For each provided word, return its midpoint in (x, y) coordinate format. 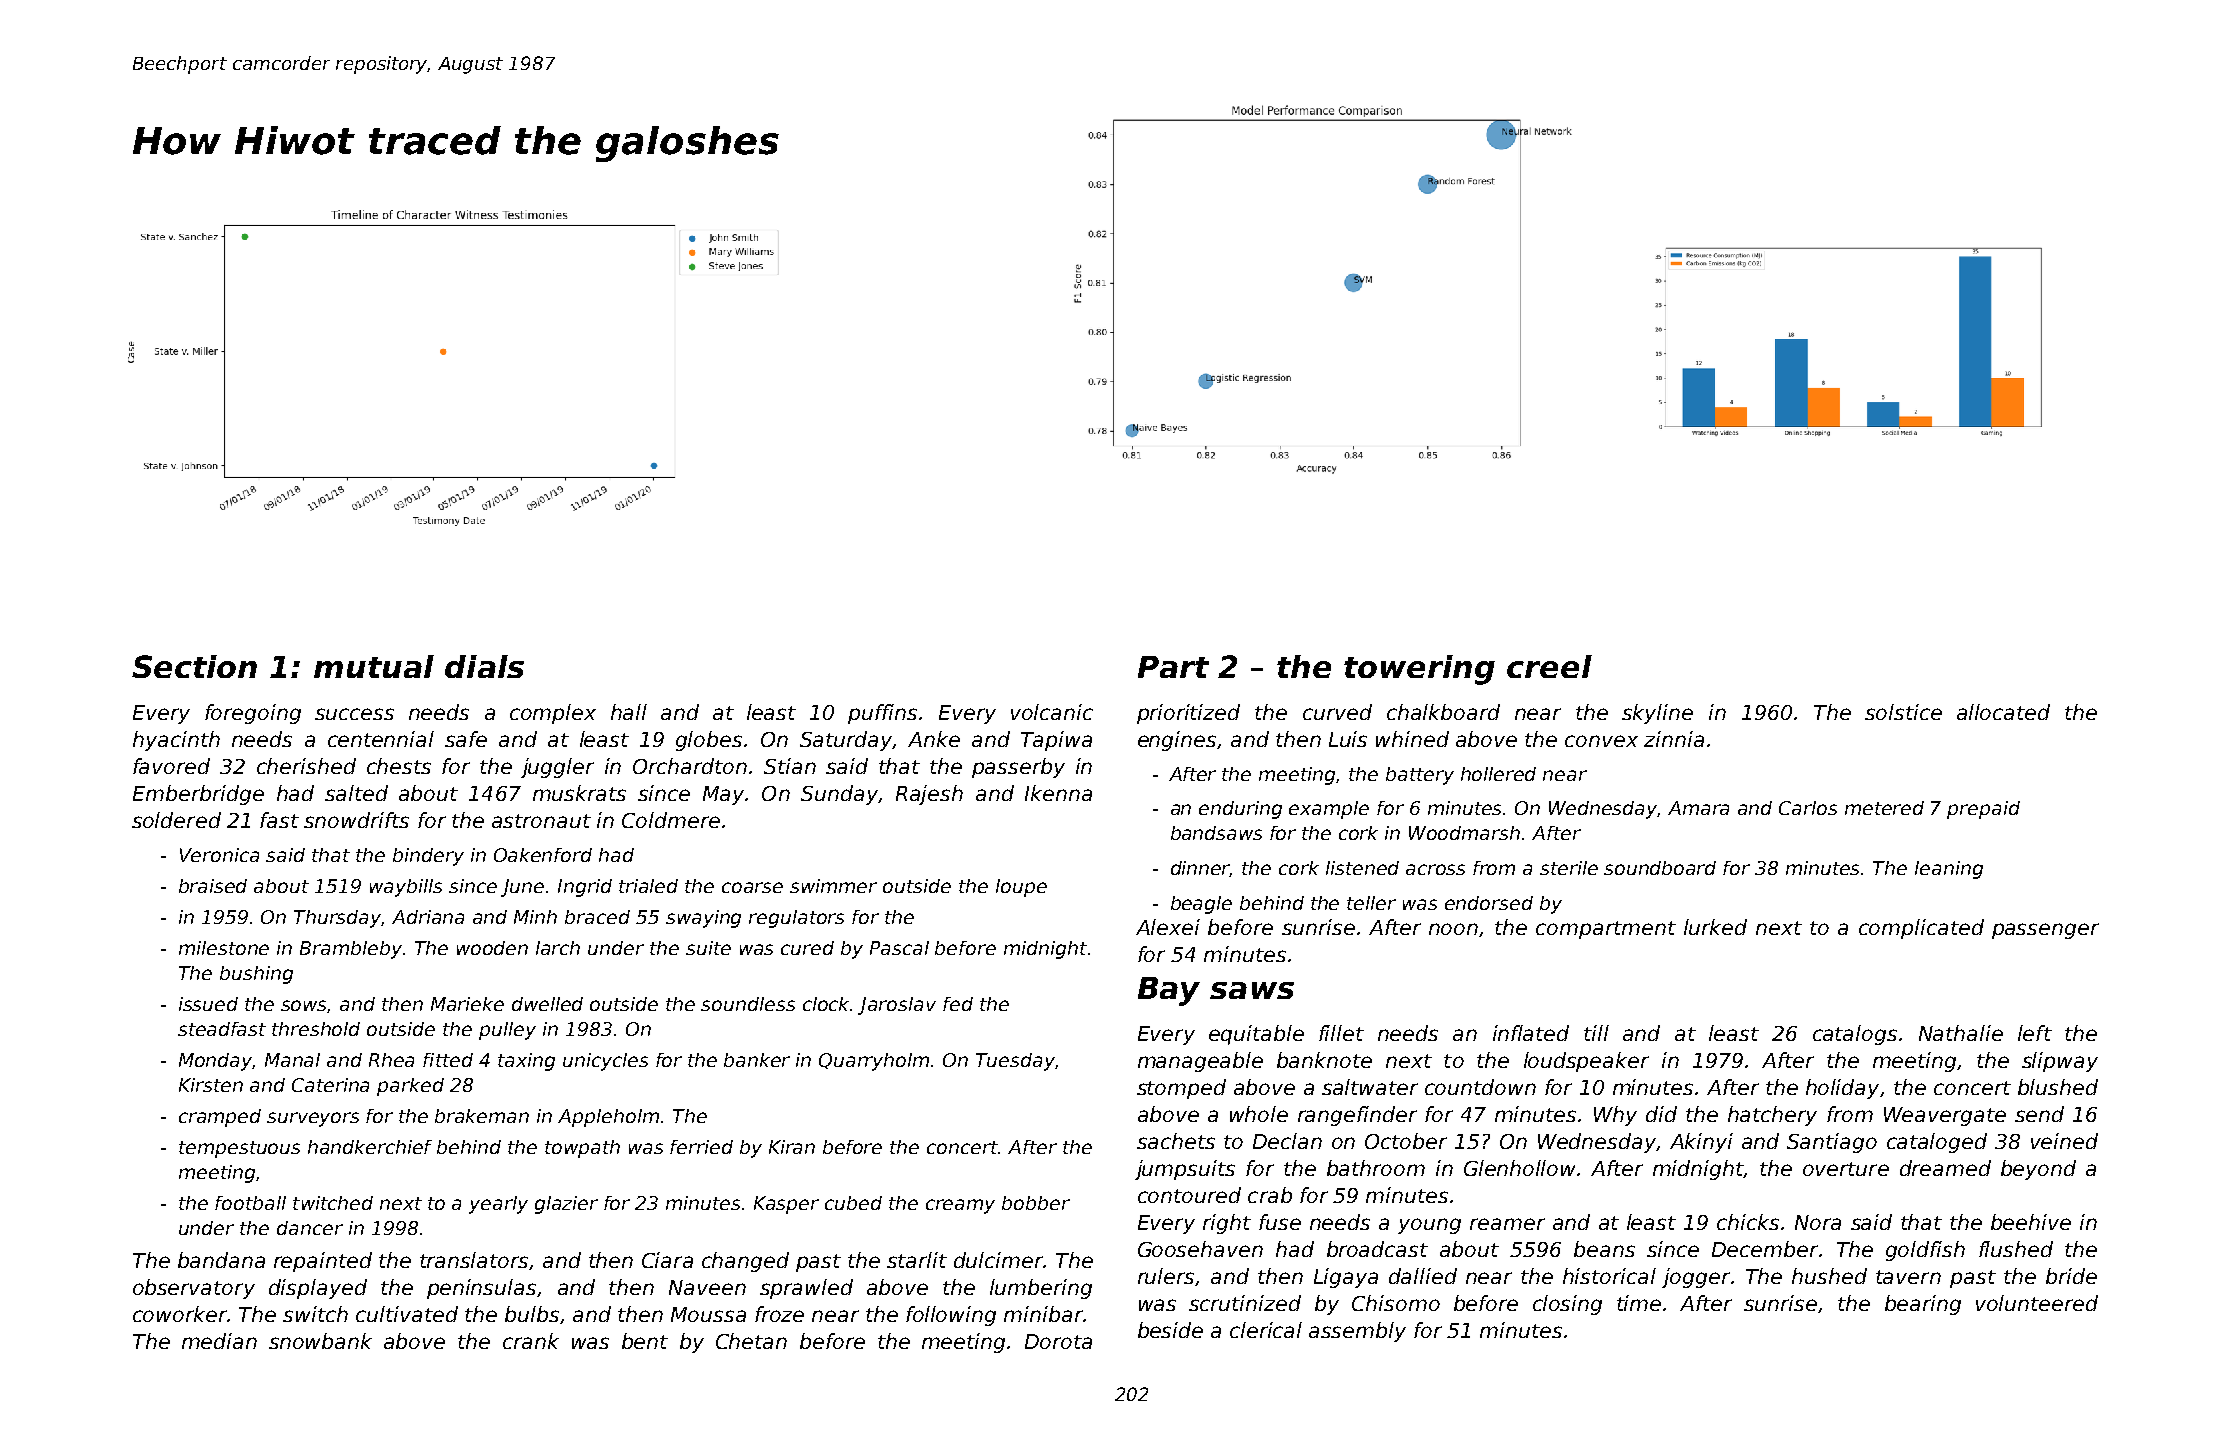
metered (1884, 808)
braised (213, 886)
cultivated (407, 1314)
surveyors (313, 1119)
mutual (374, 666)
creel (1549, 666)
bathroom (1376, 1168)
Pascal (899, 948)
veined (2064, 1141)
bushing (256, 975)
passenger (2045, 931)
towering (1419, 670)
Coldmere (671, 820)
